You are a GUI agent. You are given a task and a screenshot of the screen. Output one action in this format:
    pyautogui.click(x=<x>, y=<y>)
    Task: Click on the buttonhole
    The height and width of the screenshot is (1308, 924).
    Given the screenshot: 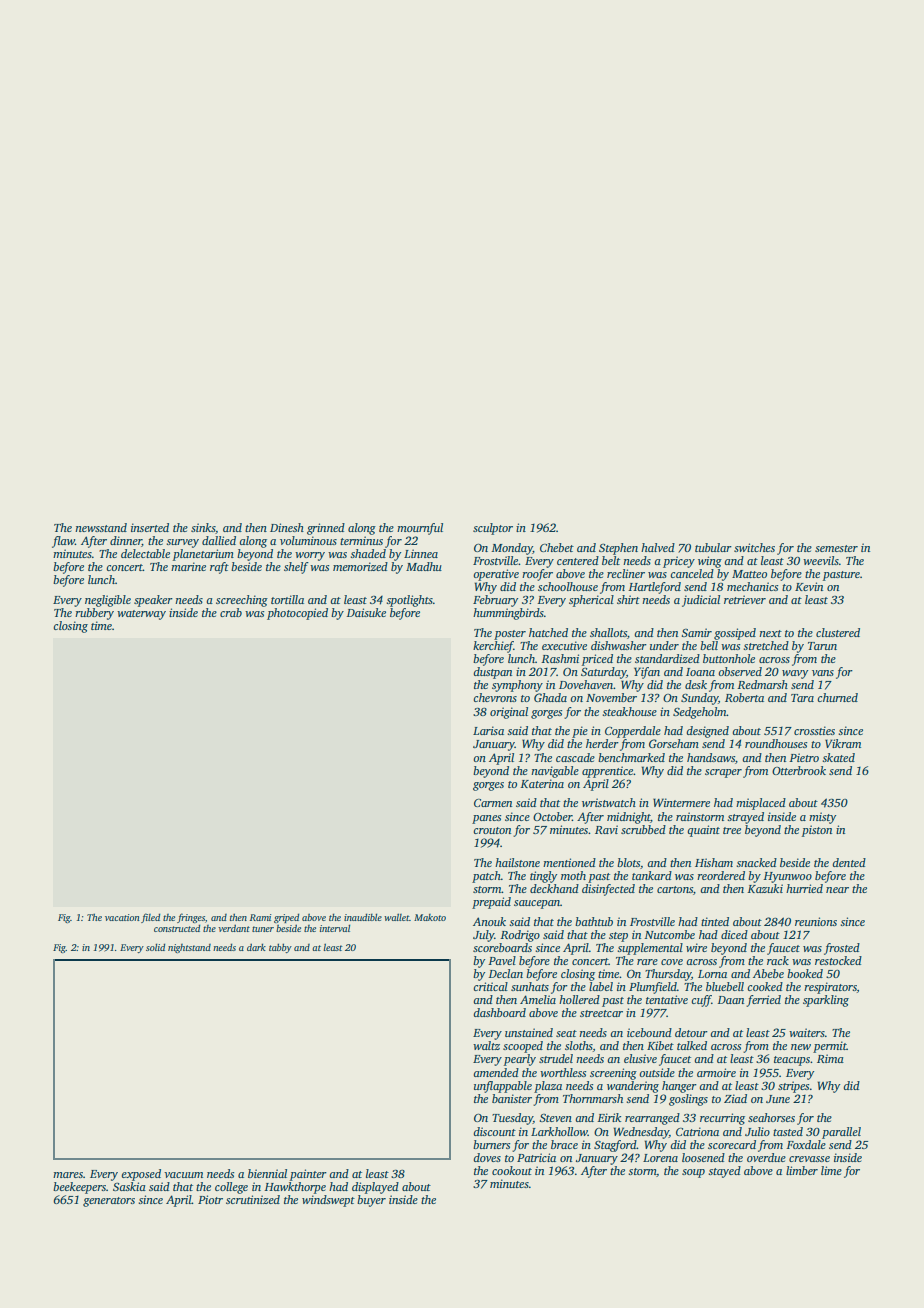 What is the action you would take?
    pyautogui.click(x=729, y=658)
